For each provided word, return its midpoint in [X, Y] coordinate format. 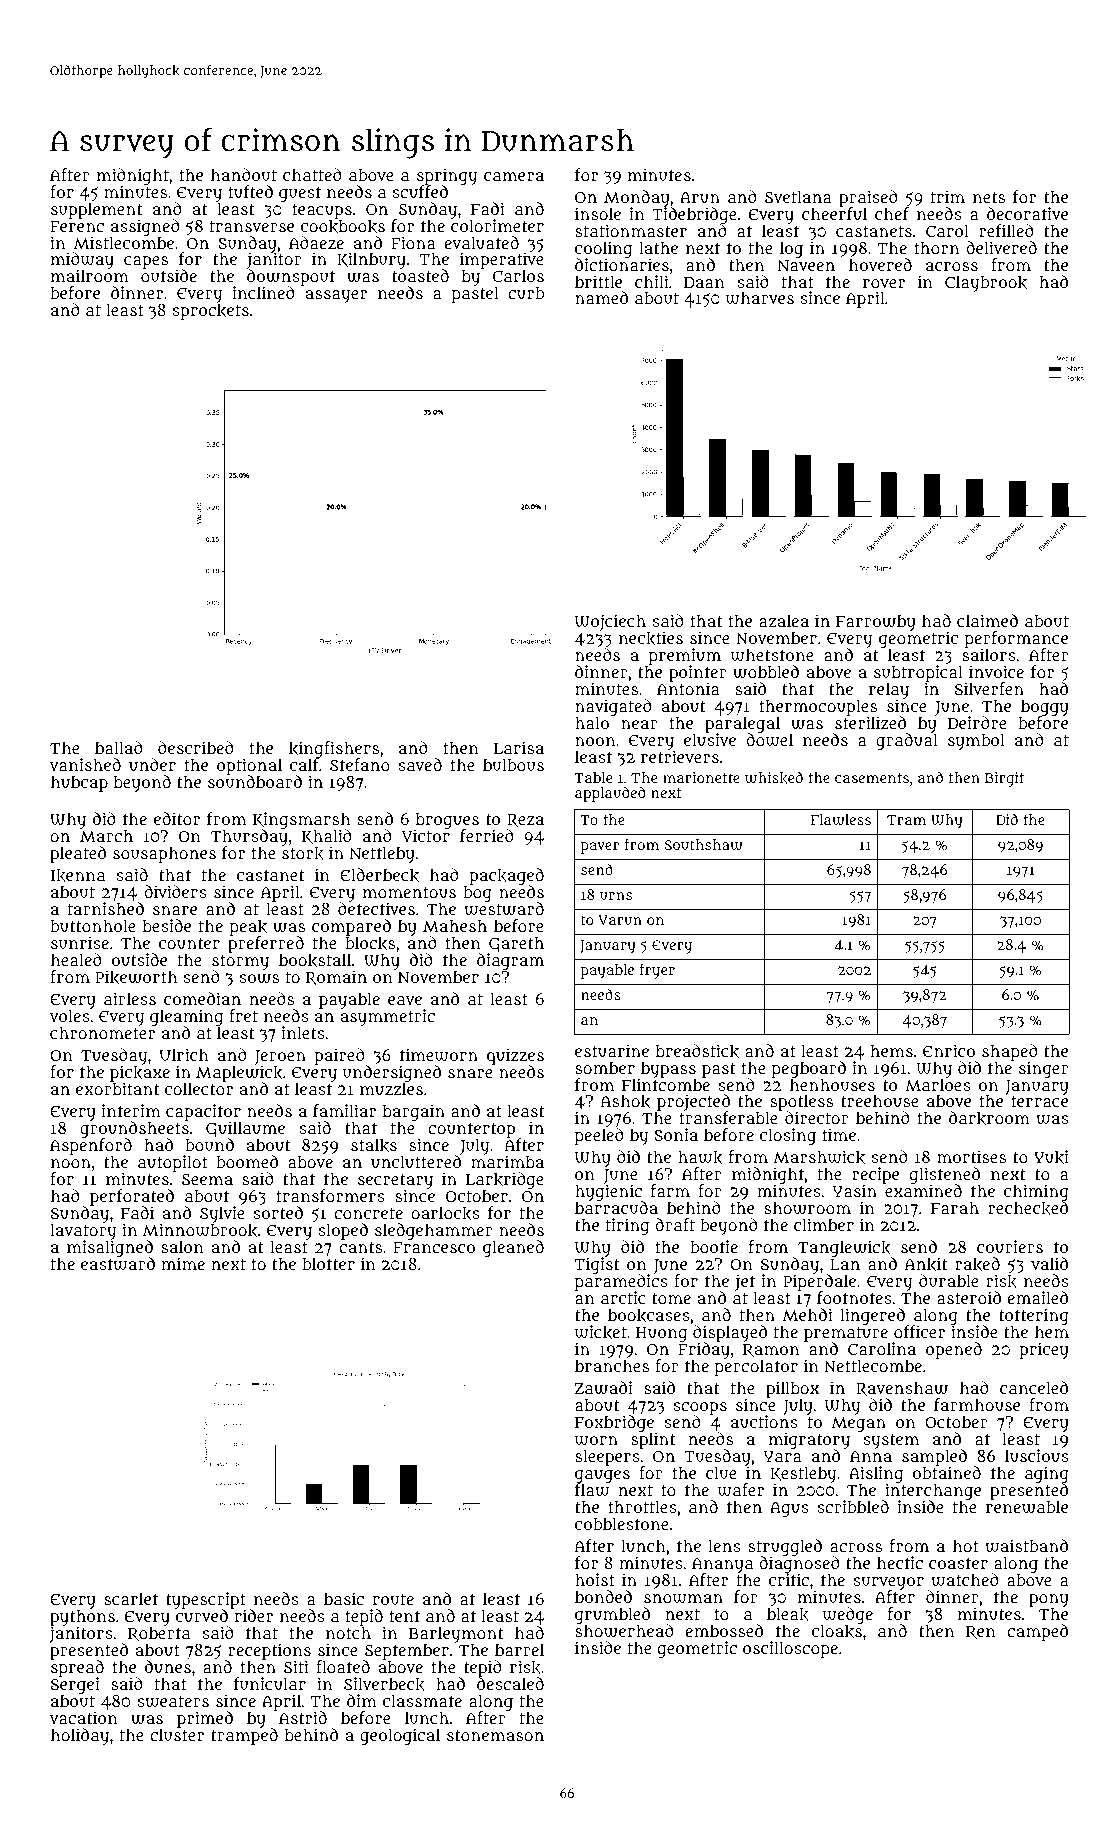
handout [244, 174]
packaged [506, 877]
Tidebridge [694, 215]
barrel [519, 1649]
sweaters [173, 1702]
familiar [344, 1110]
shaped [1010, 1052]
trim [948, 196]
